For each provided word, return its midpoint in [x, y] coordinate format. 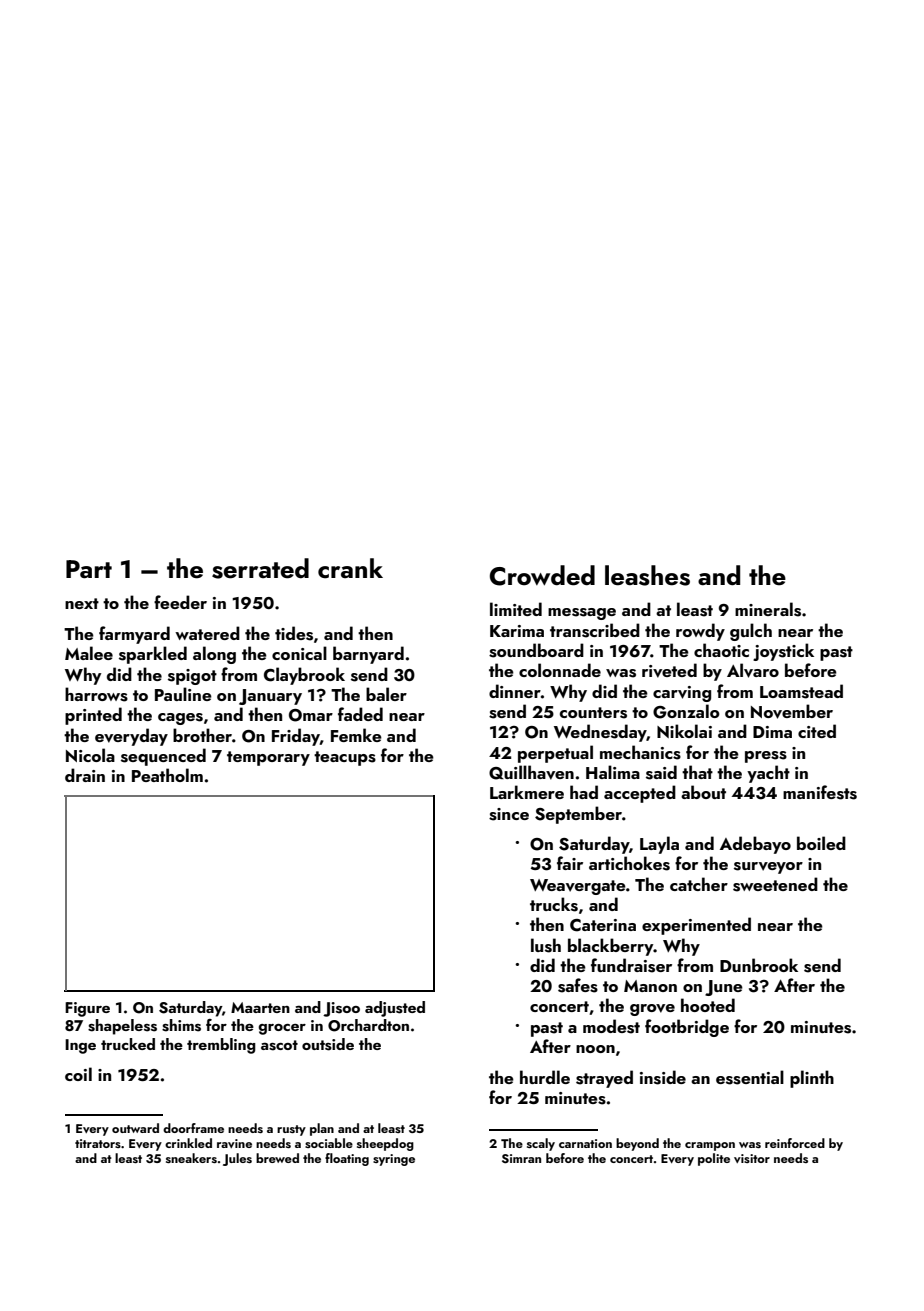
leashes [647, 575]
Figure [87, 1009]
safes [578, 985]
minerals [768, 609]
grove [652, 1010]
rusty [291, 1130]
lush [546, 945]
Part [89, 569]
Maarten [260, 1007]
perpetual [555, 754]
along [214, 655]
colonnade [560, 670]
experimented [696, 926]
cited [817, 731]
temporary [268, 758]
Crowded [542, 575]
